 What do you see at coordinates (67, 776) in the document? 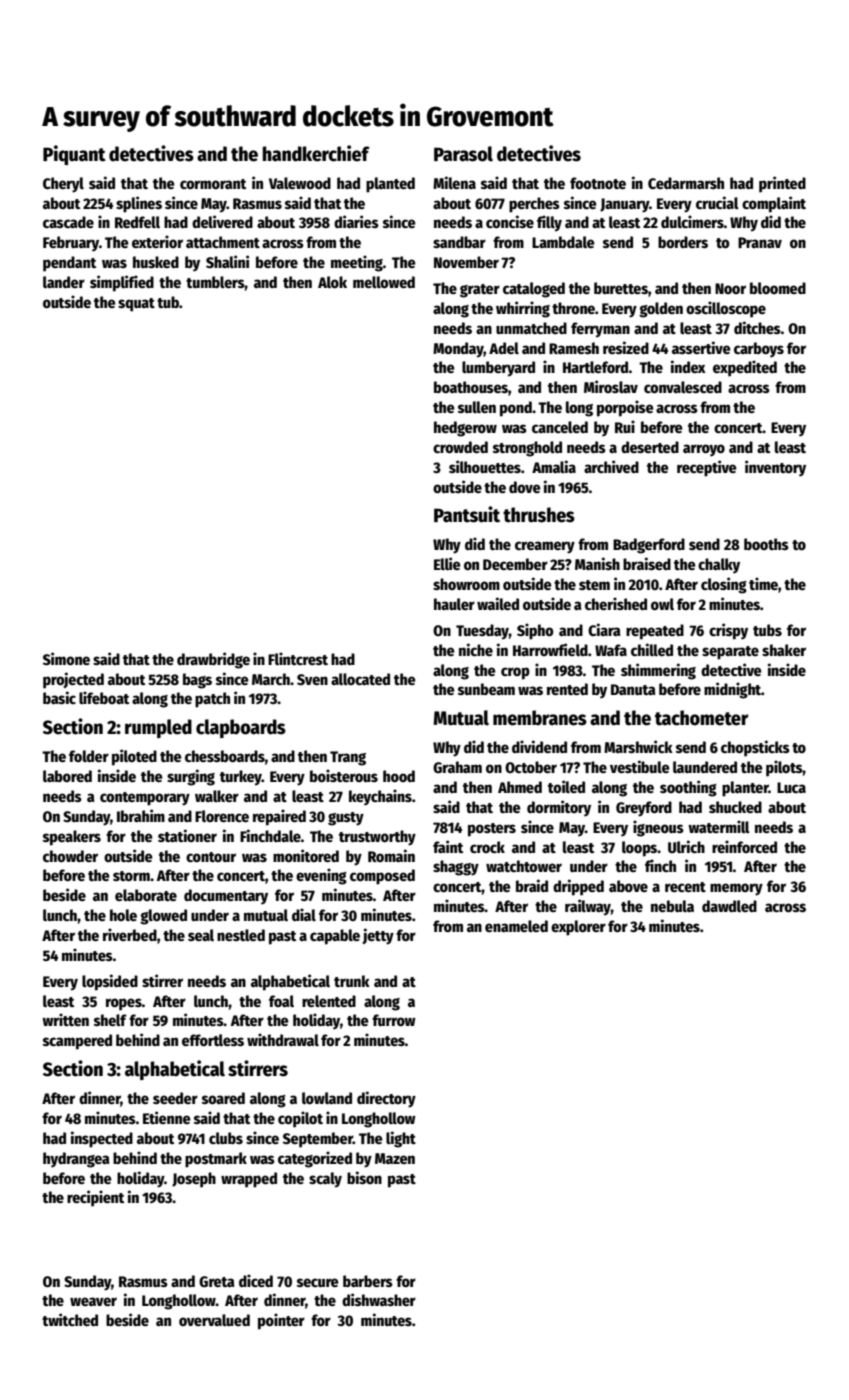
I see `labored` at bounding box center [67, 776].
